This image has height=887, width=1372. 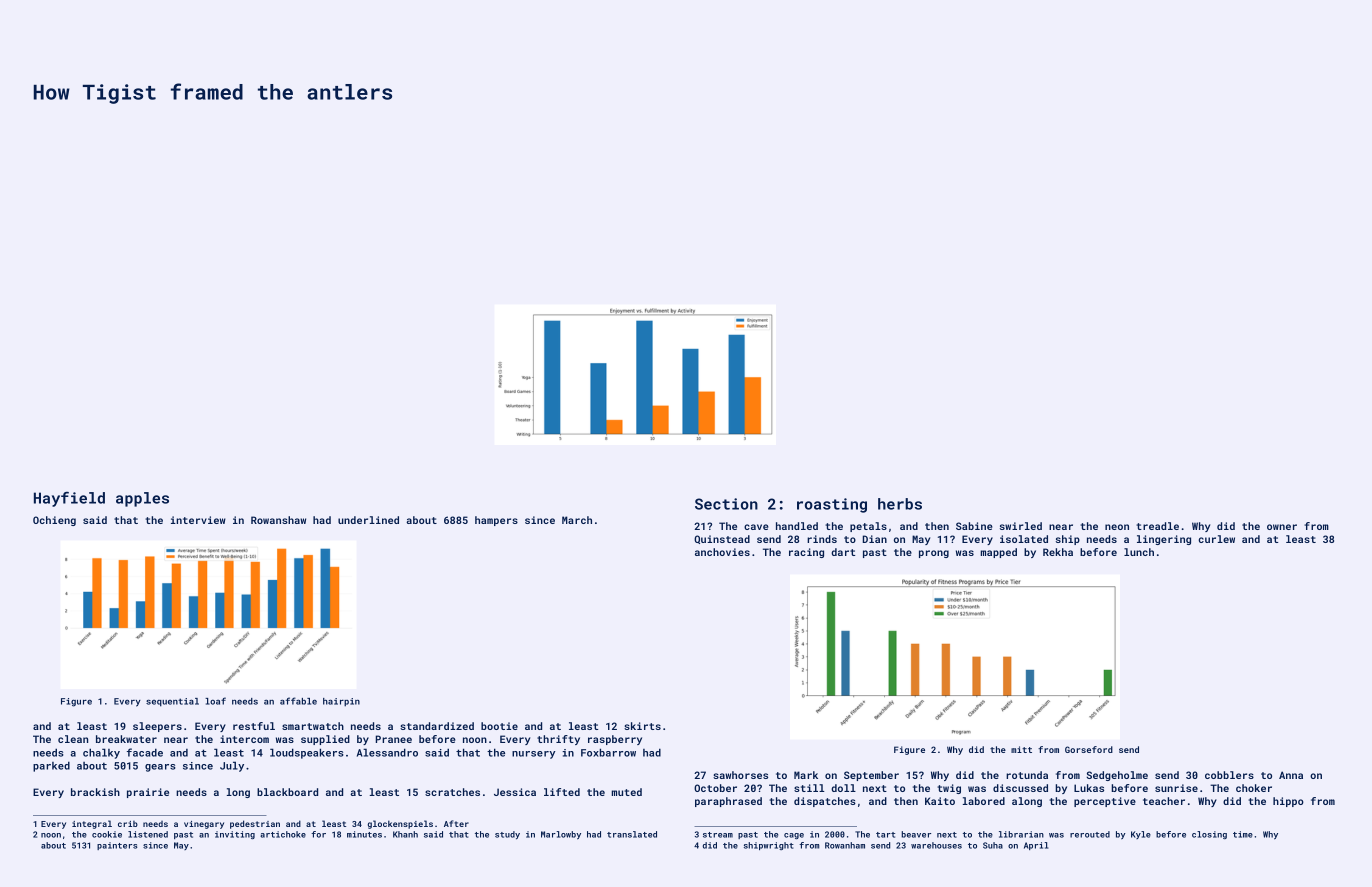 I want to click on herbs, so click(x=900, y=504).
